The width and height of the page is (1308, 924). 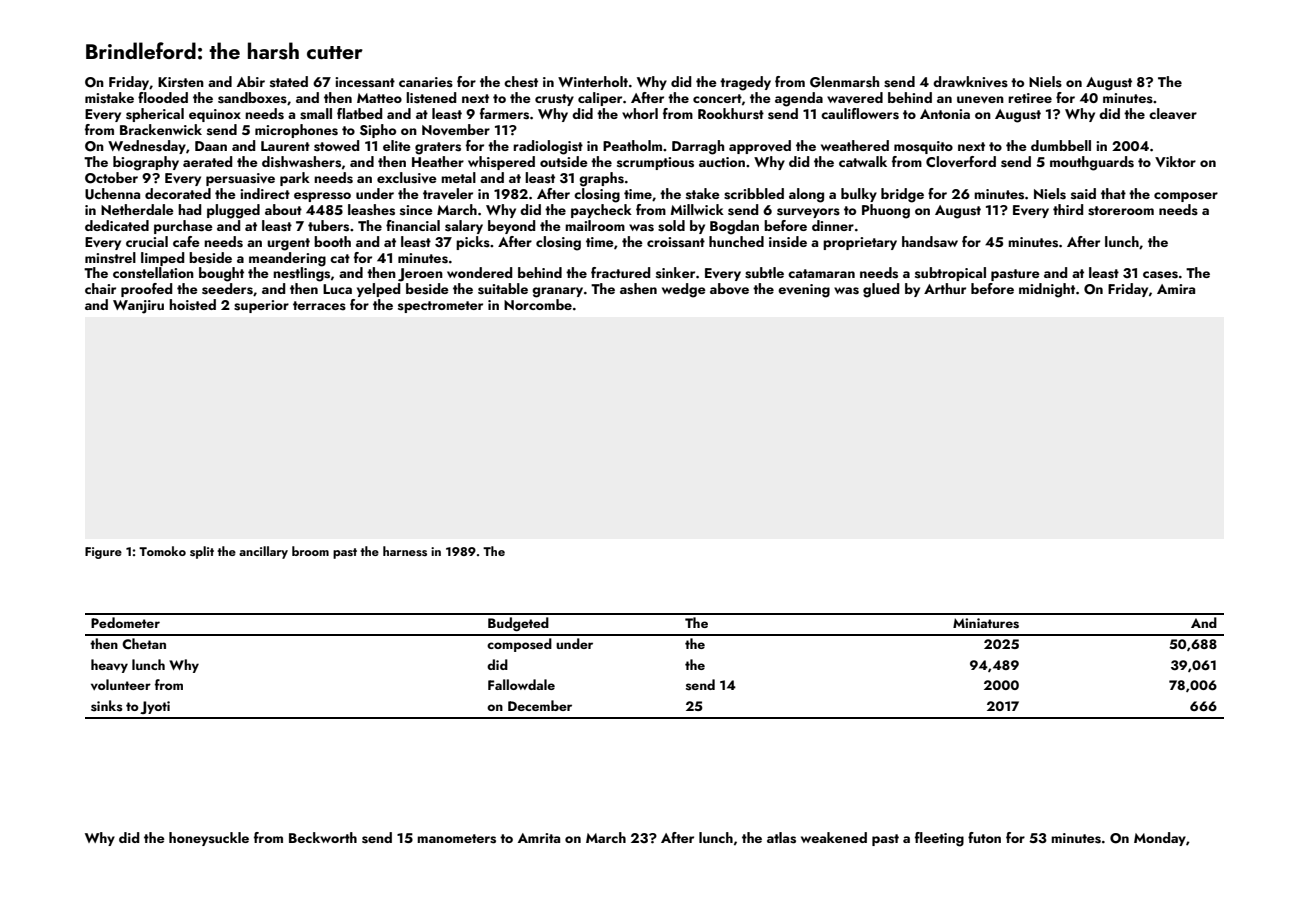 What do you see at coordinates (521, 82) in the page?
I see `chest` at bounding box center [521, 82].
